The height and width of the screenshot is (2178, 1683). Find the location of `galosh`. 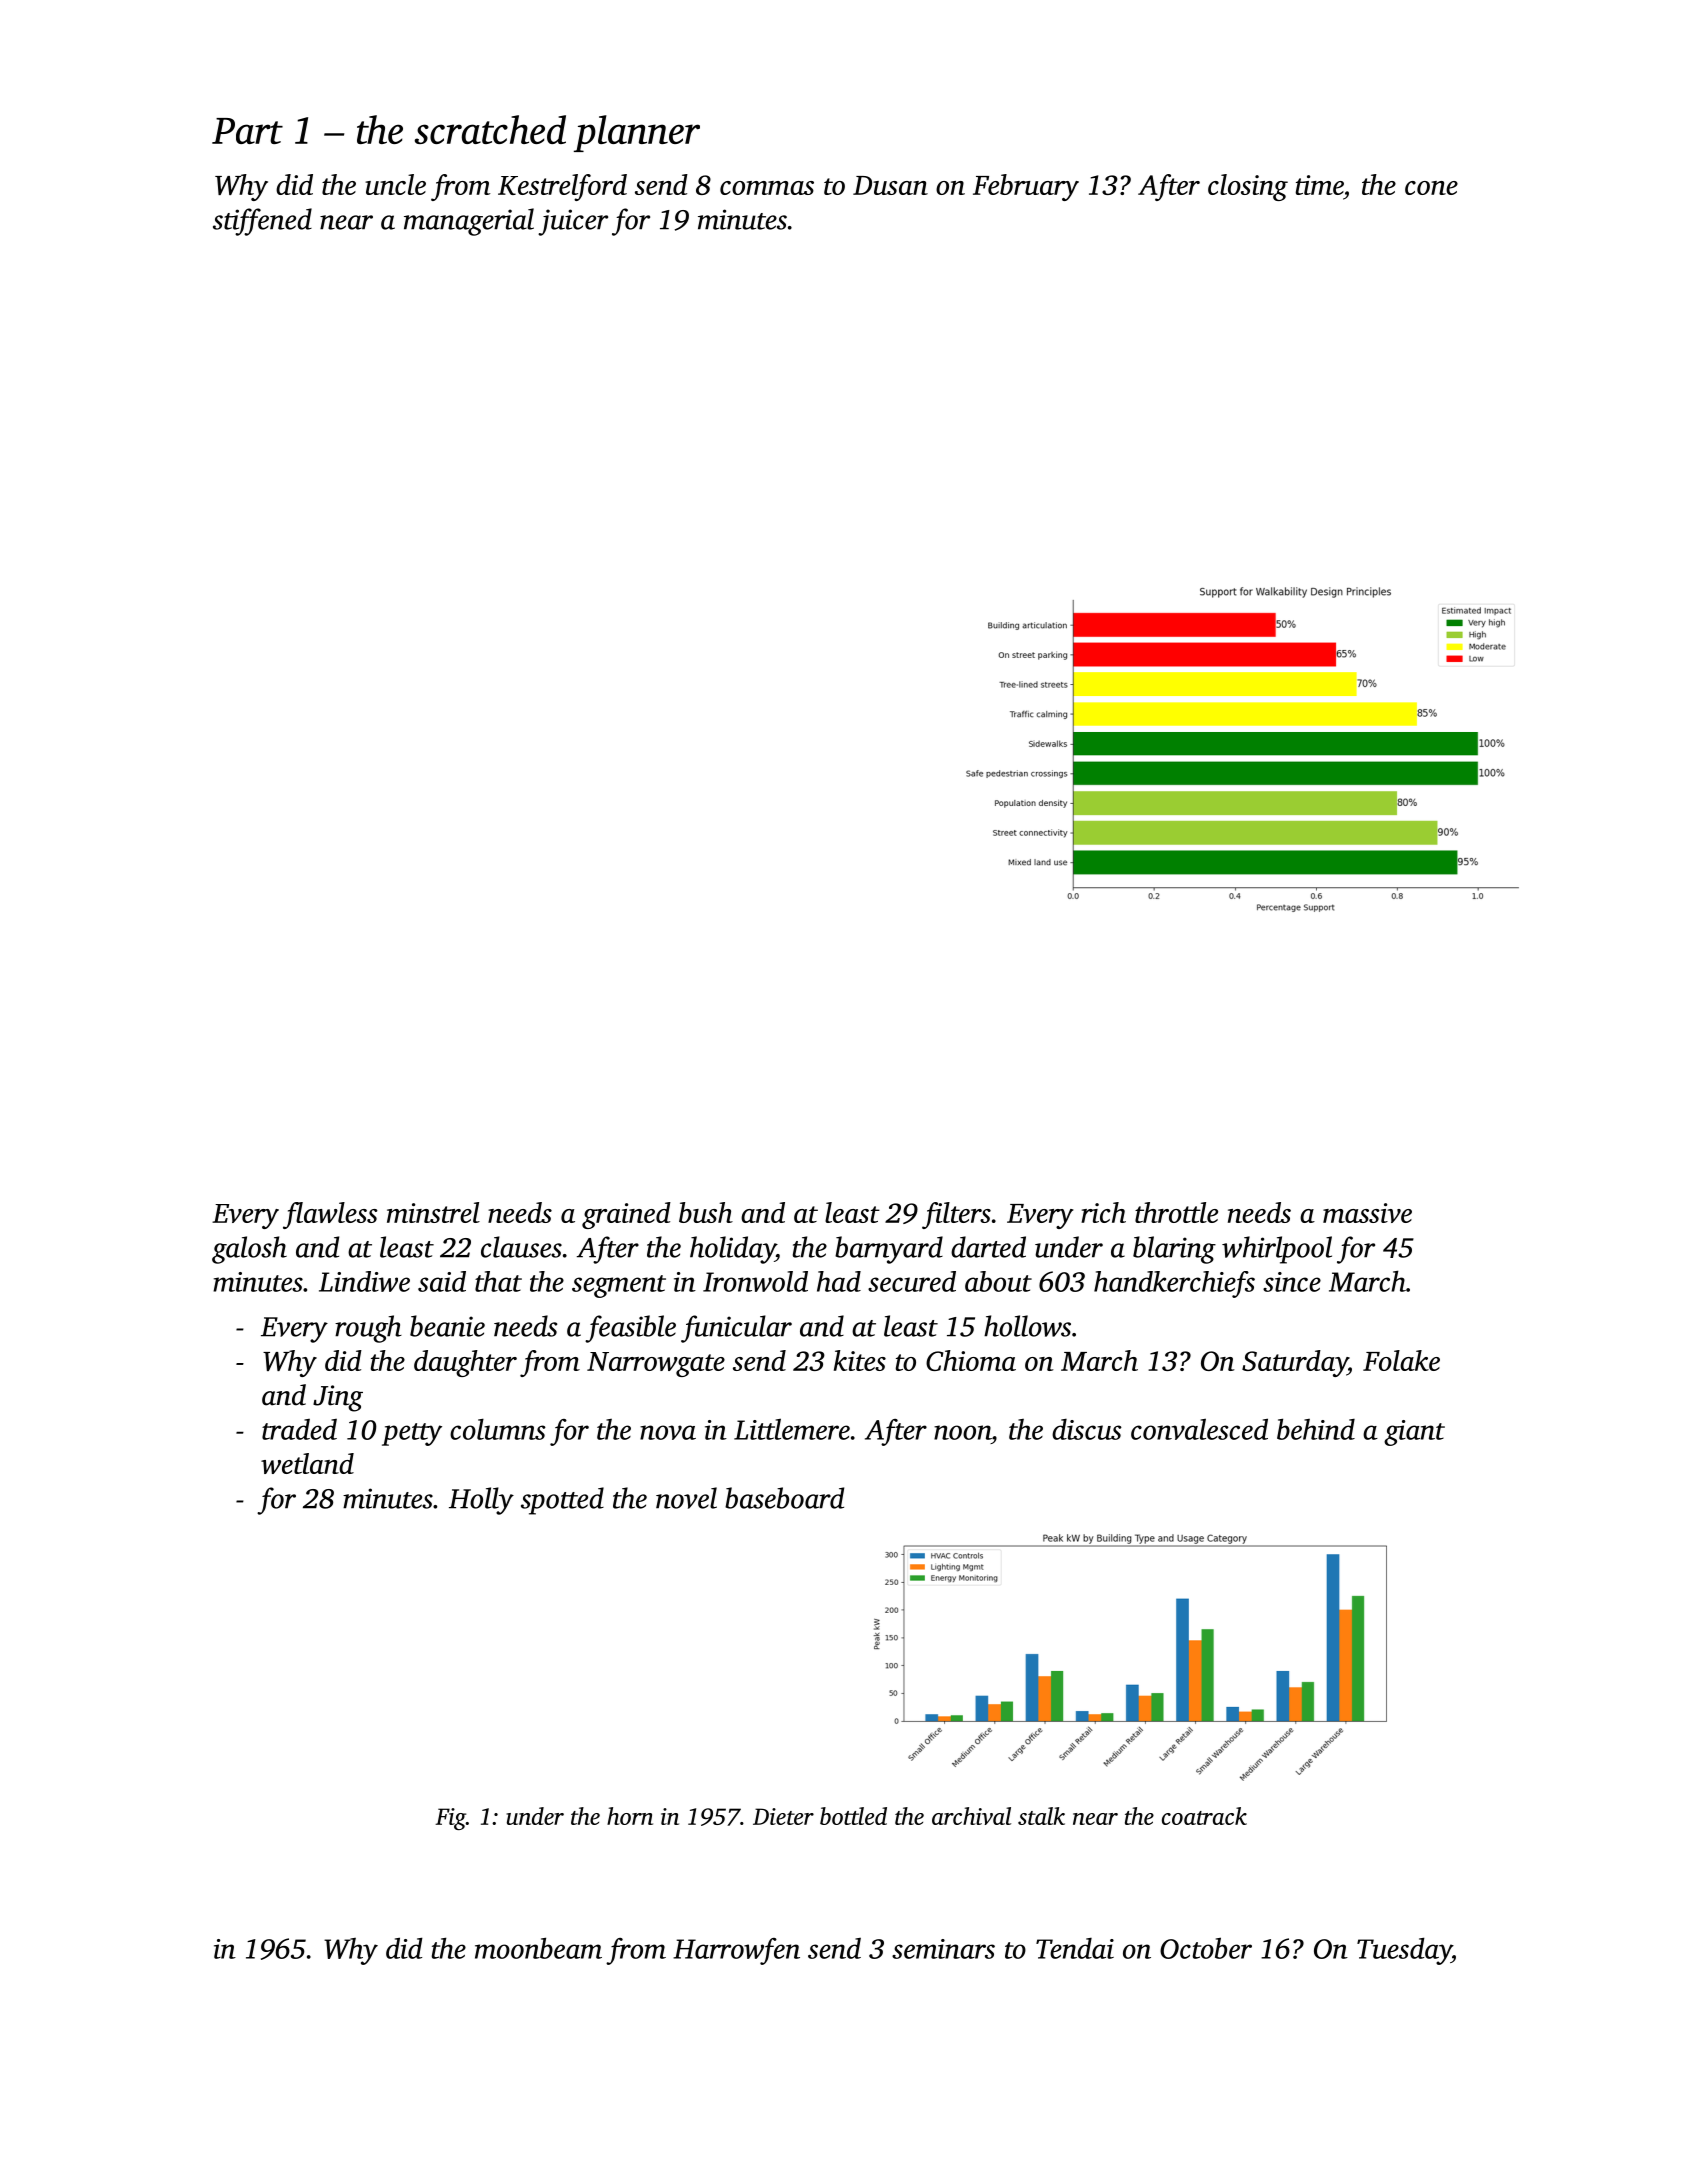

galosh is located at coordinates (249, 1250).
